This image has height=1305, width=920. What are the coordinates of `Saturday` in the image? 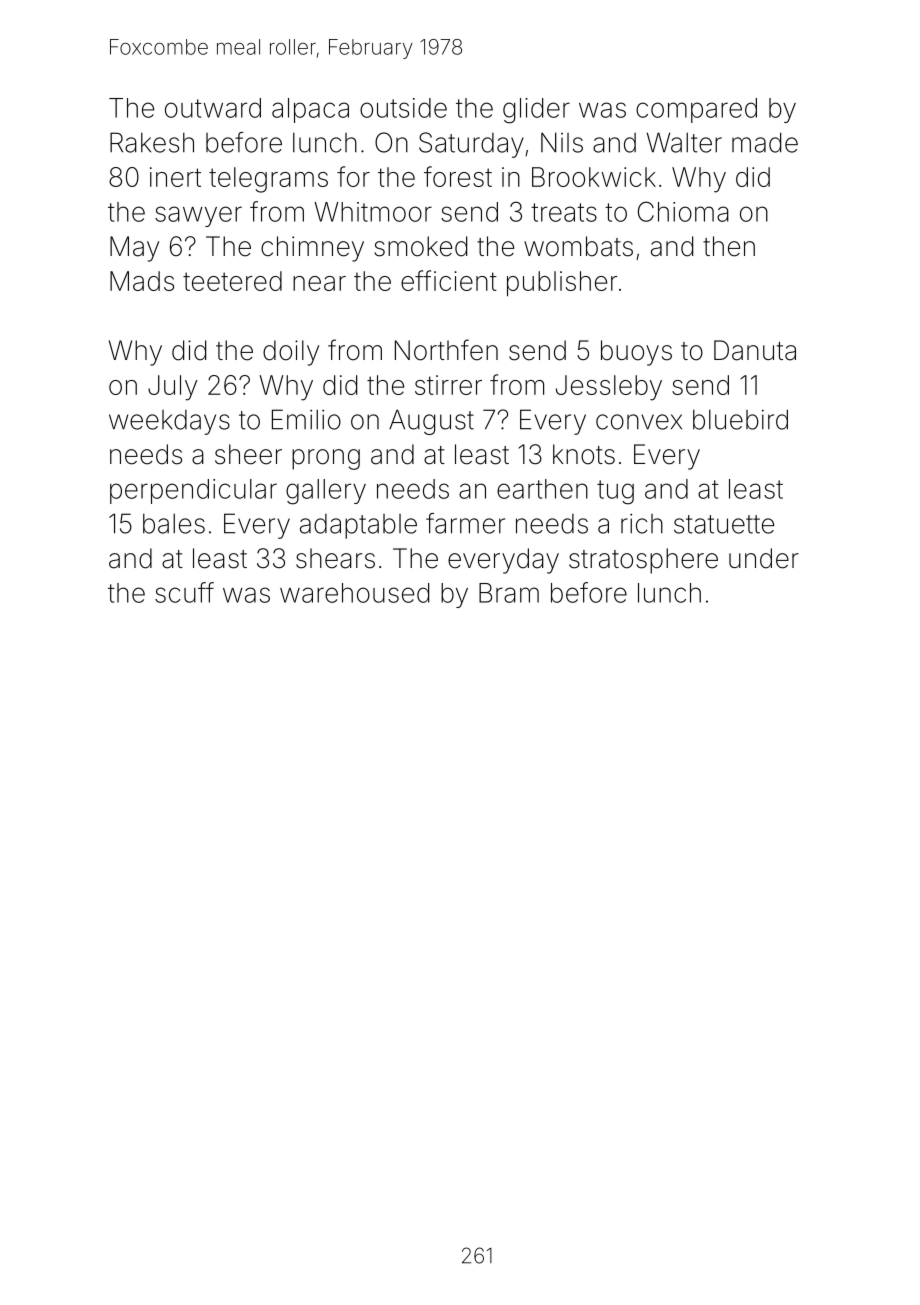 It's located at (471, 145).
